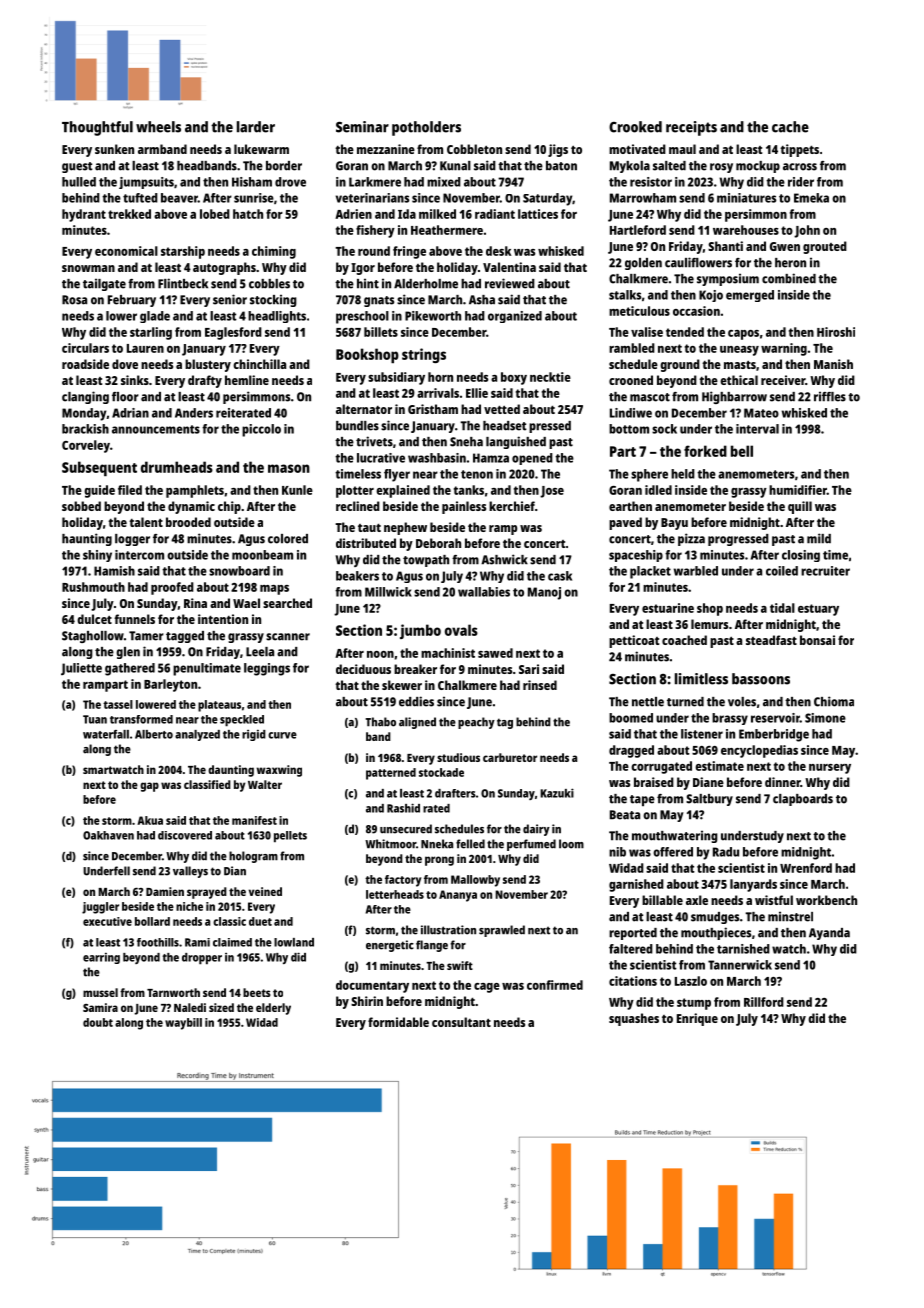  What do you see at coordinates (398, 1022) in the screenshot?
I see `formidable` at bounding box center [398, 1022].
